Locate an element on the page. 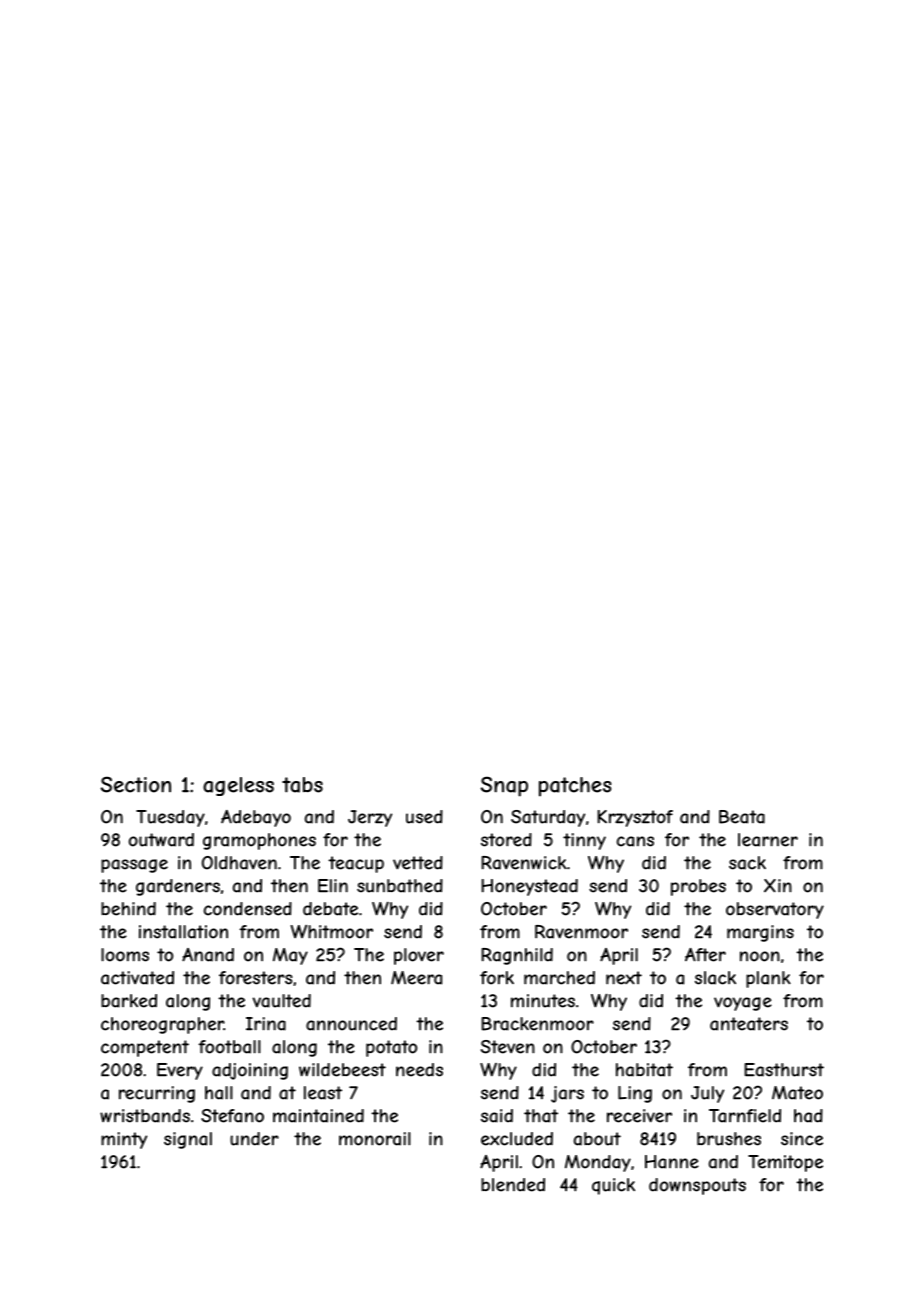  Whitmoor is located at coordinates (332, 931).
